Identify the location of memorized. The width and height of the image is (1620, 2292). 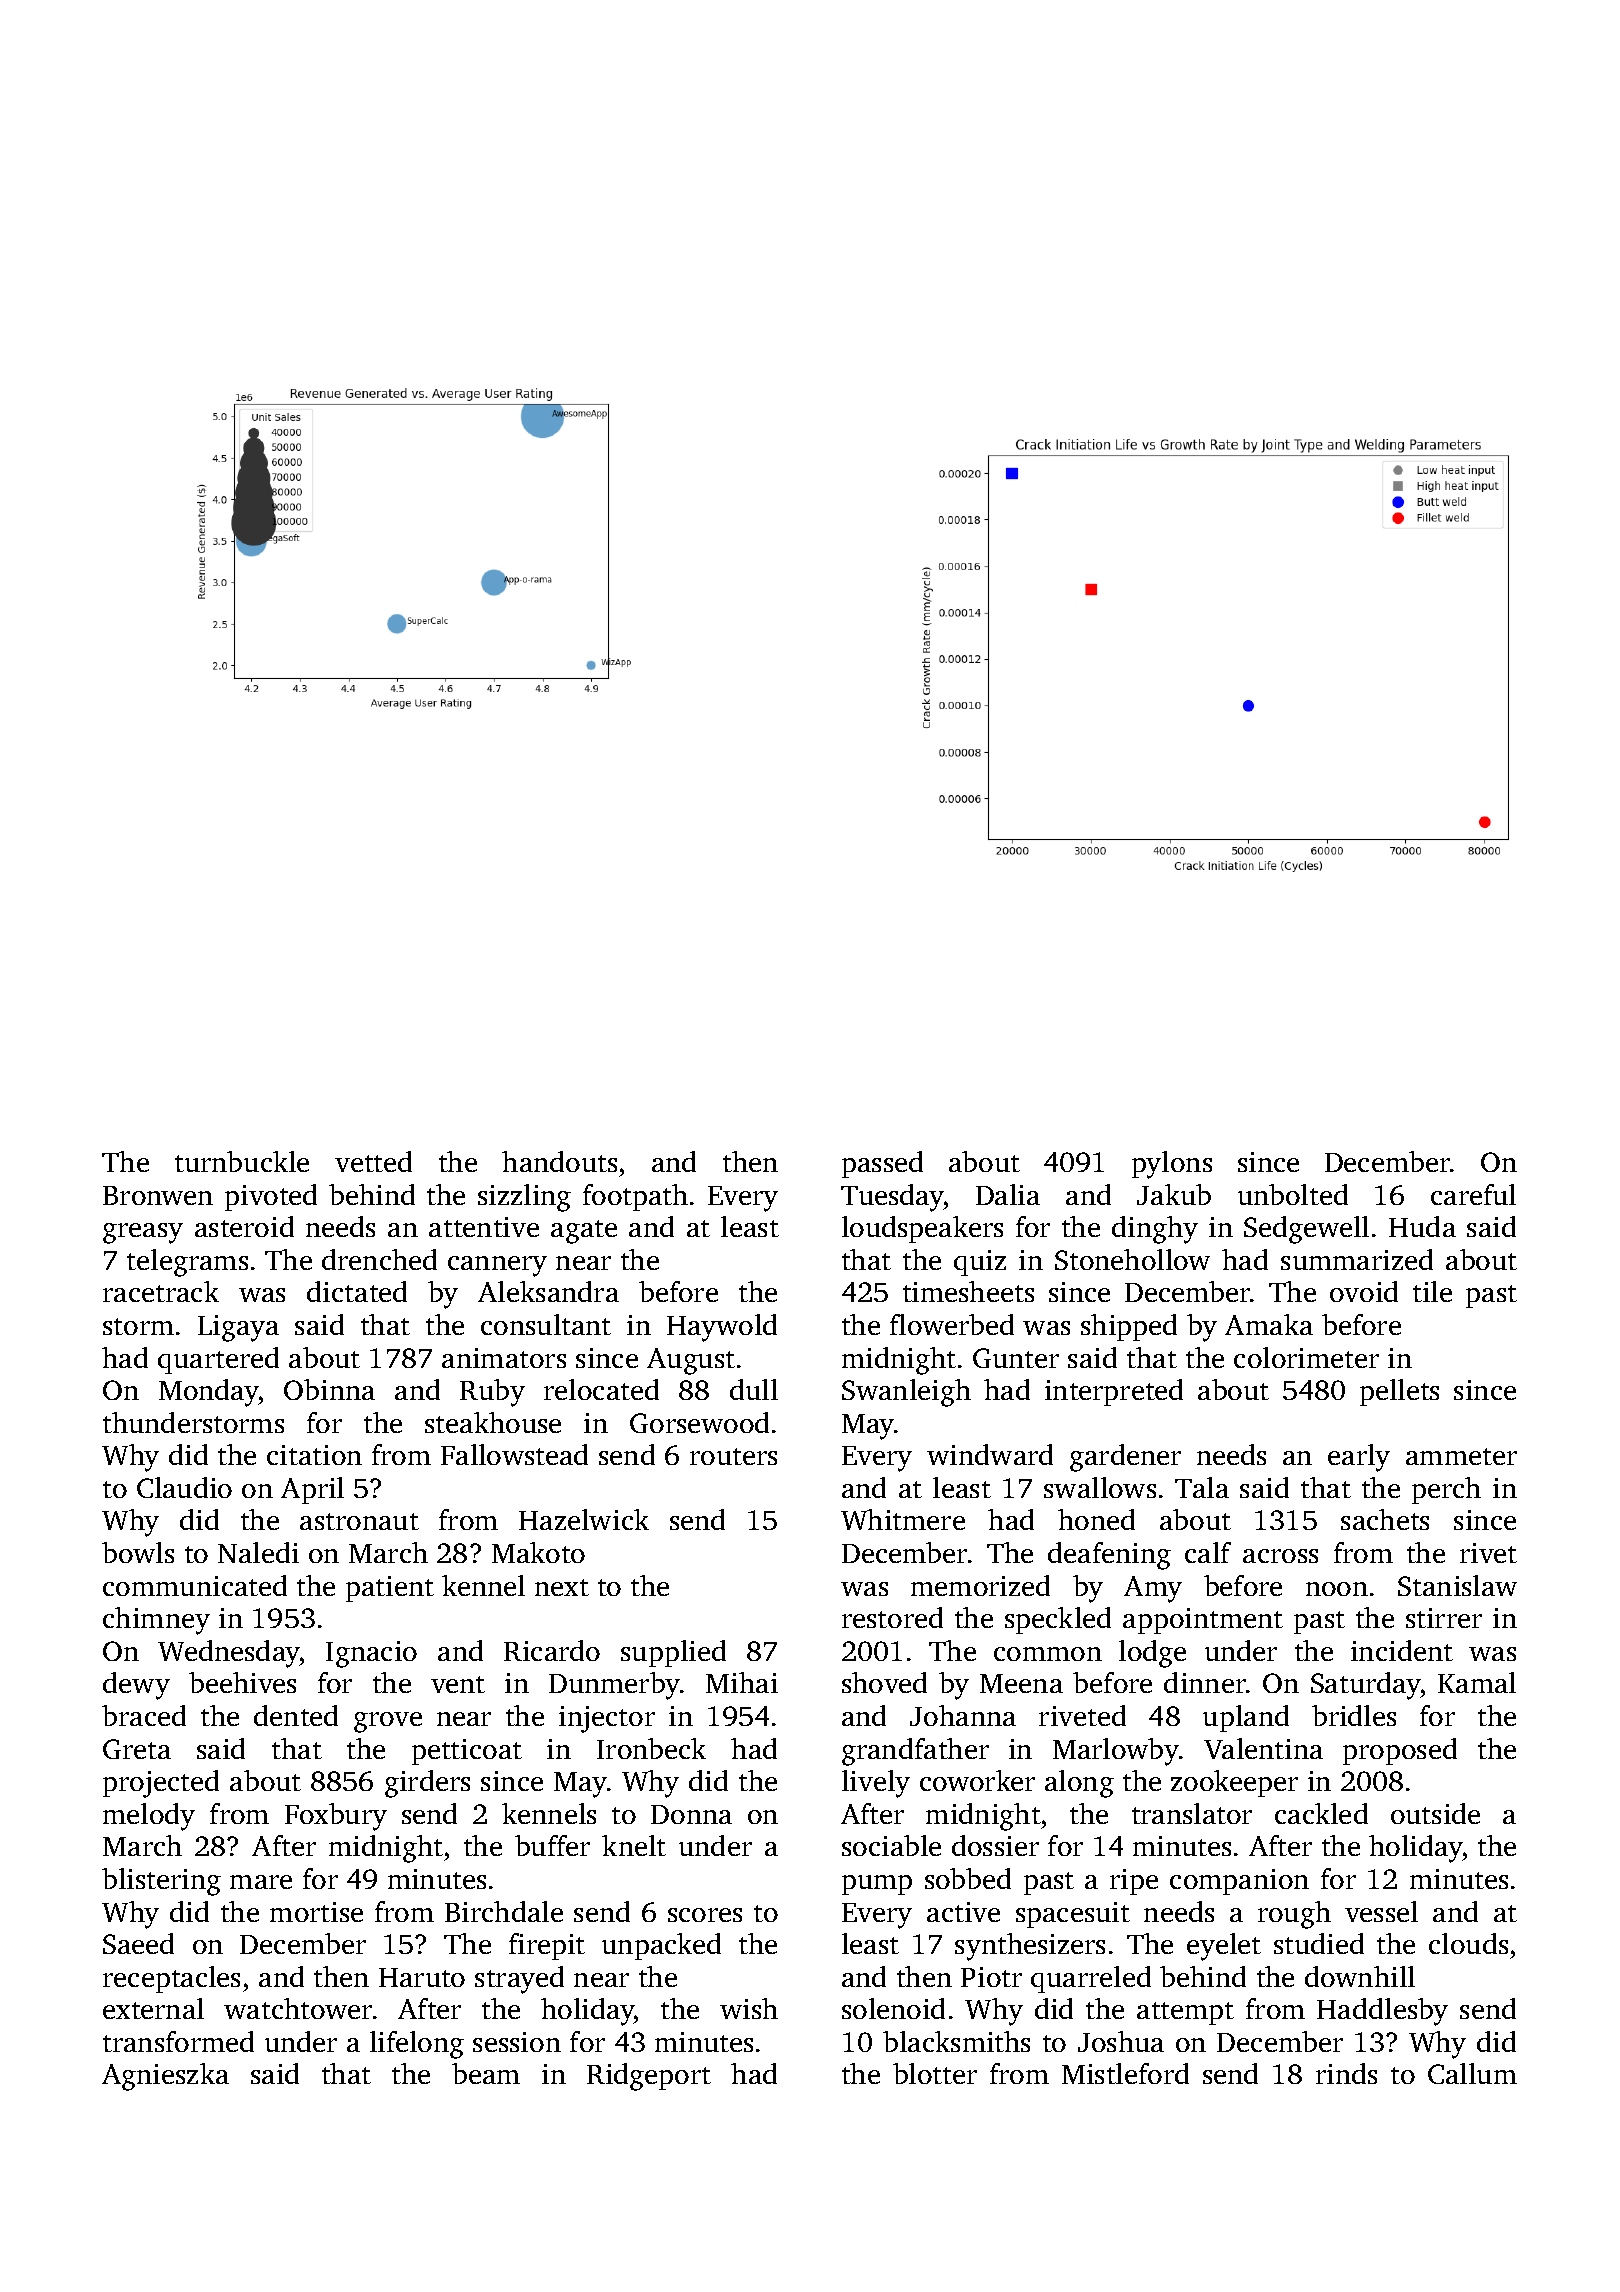
(980, 1585).
